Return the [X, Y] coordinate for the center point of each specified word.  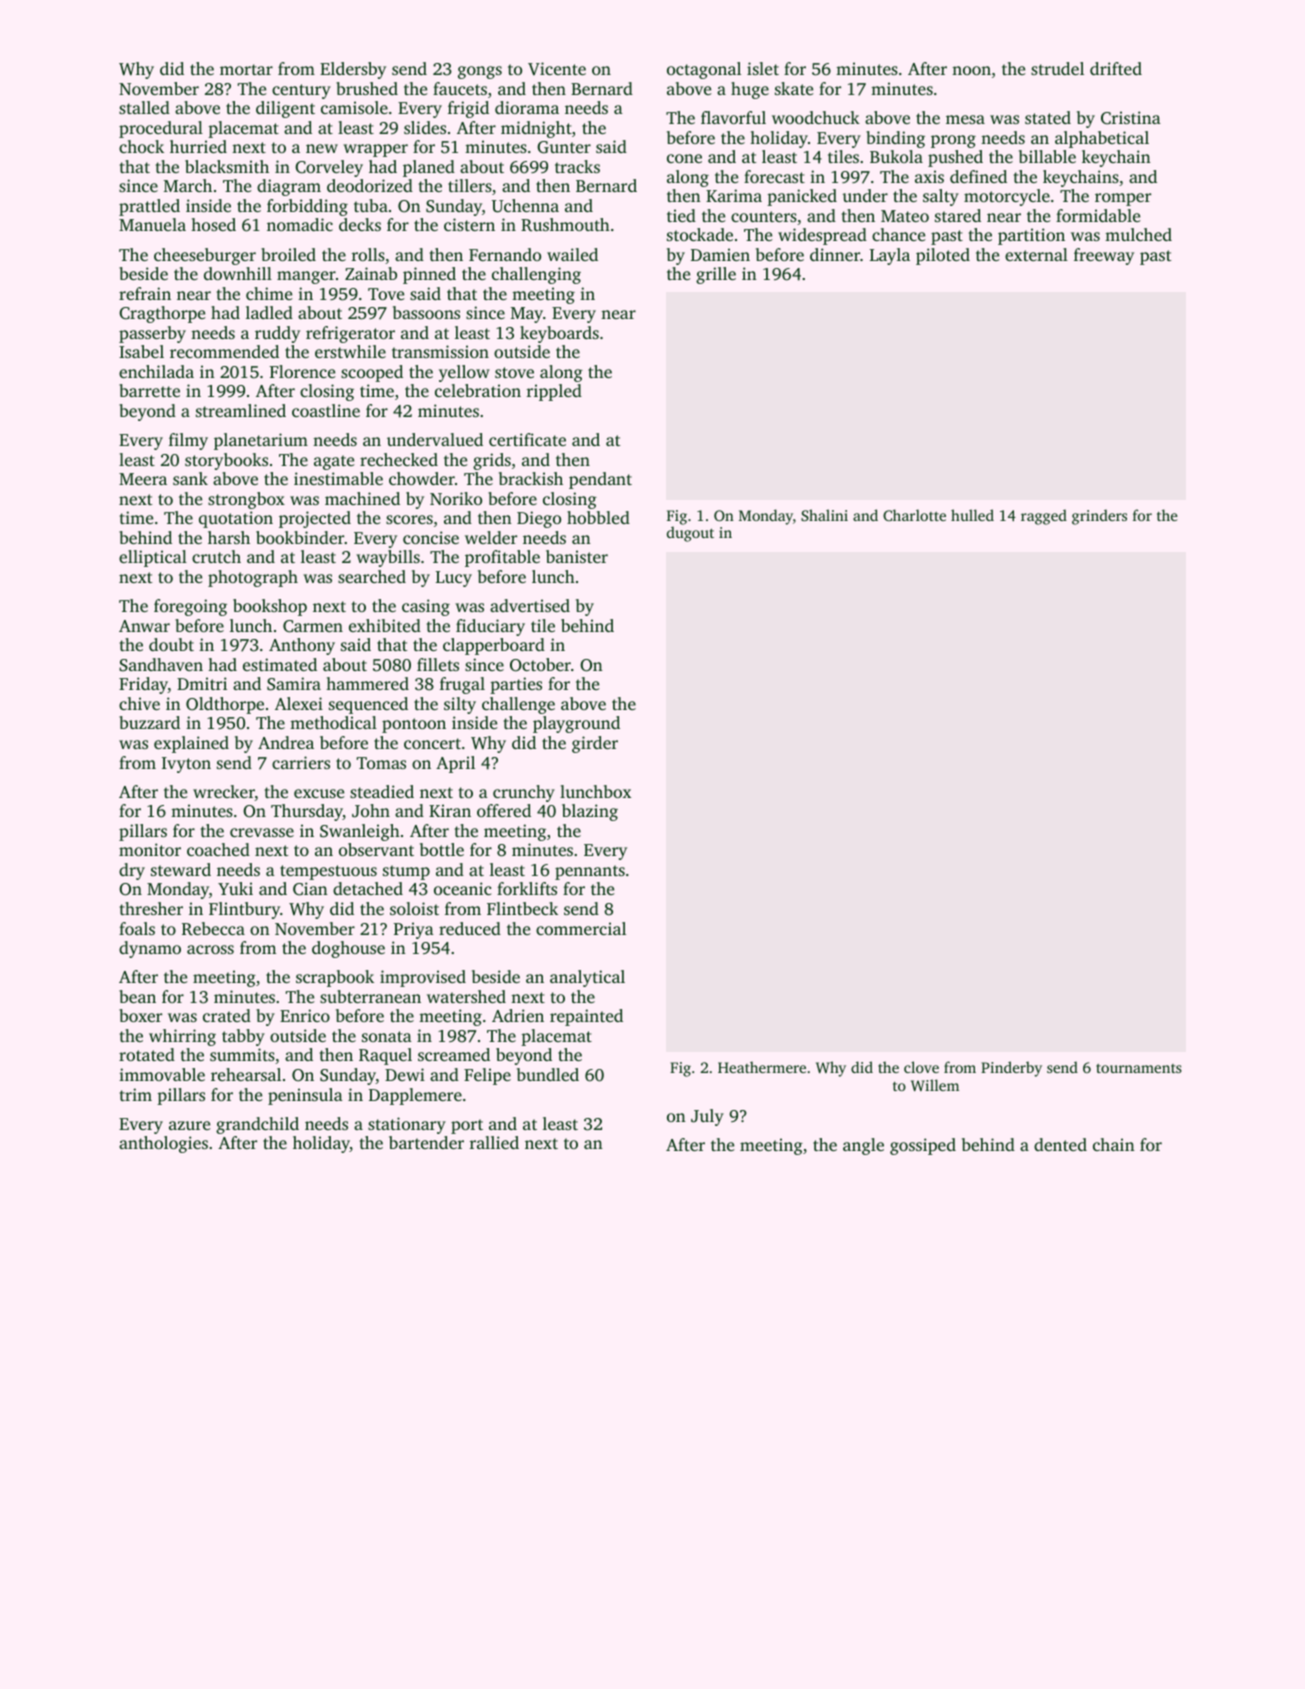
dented [1060, 1144]
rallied [494, 1142]
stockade [700, 234]
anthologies [163, 1144]
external [1036, 254]
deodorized [370, 185]
